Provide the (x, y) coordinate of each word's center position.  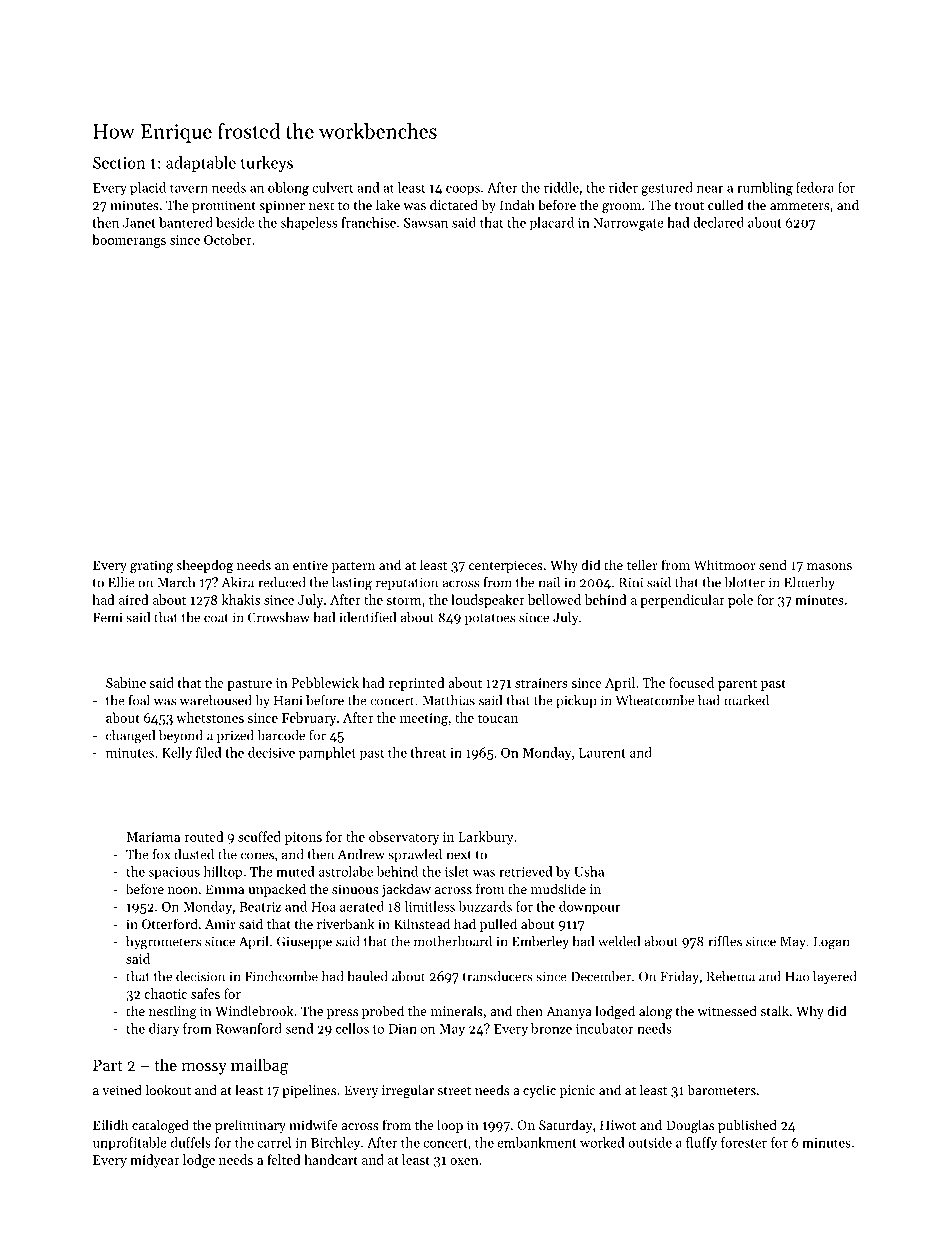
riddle (561, 187)
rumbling (765, 189)
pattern (353, 567)
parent (737, 685)
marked (746, 700)
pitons (303, 838)
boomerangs (129, 241)
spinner (282, 206)
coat (216, 618)
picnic (577, 1091)
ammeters (800, 206)
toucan (498, 718)
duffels (191, 1142)
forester (744, 1142)
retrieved (526, 871)
